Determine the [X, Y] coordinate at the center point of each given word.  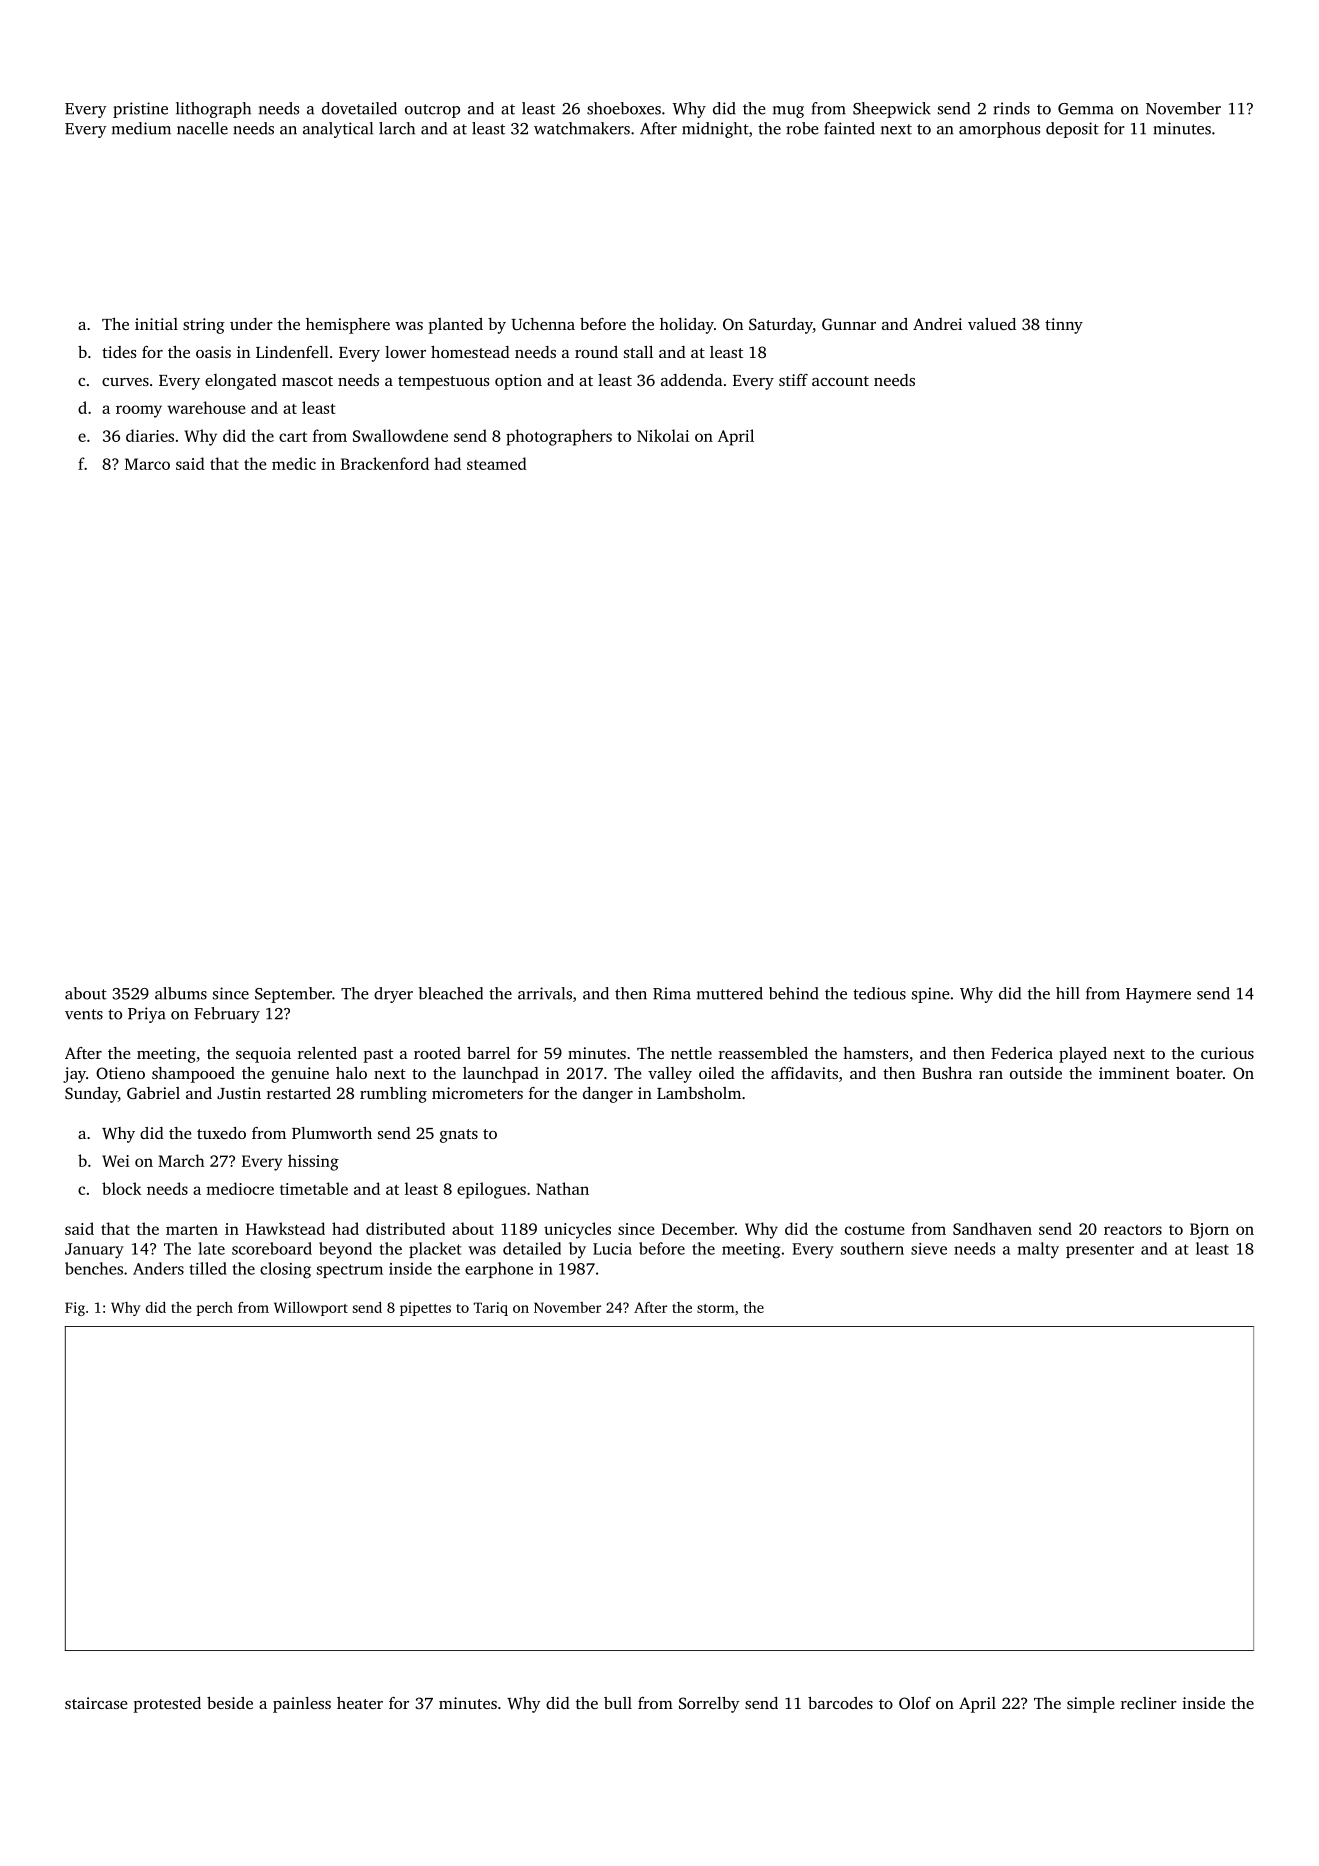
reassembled [763, 1053]
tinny [1064, 326]
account [840, 381]
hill [1068, 993]
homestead [470, 352]
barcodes [840, 1703]
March [181, 1160]
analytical [338, 130]
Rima [672, 993]
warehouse [206, 407]
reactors [1133, 1230]
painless [302, 1705]
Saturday [781, 326]
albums [181, 993]
